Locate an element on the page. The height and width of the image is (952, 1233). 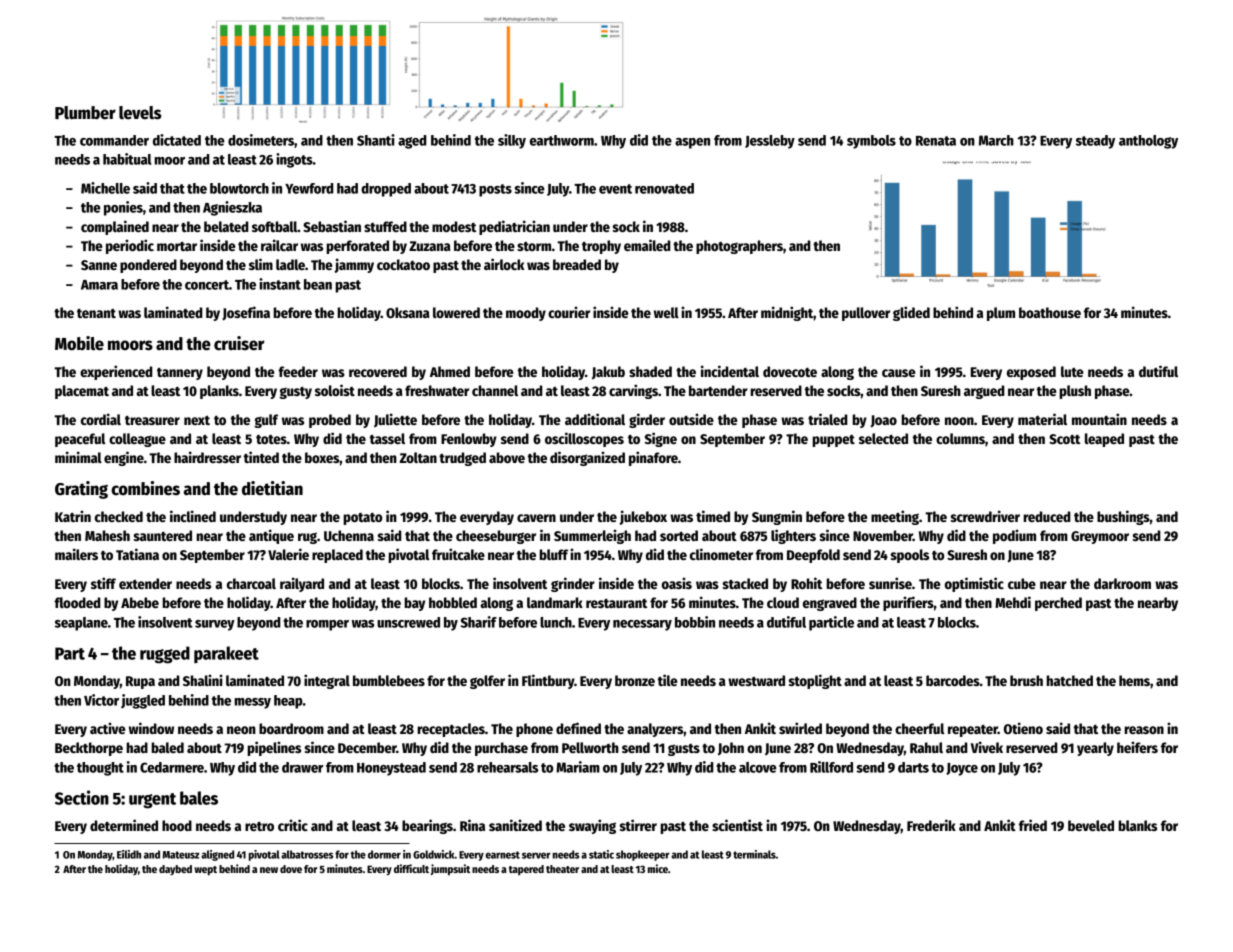
blanks is located at coordinates (1137, 825).
